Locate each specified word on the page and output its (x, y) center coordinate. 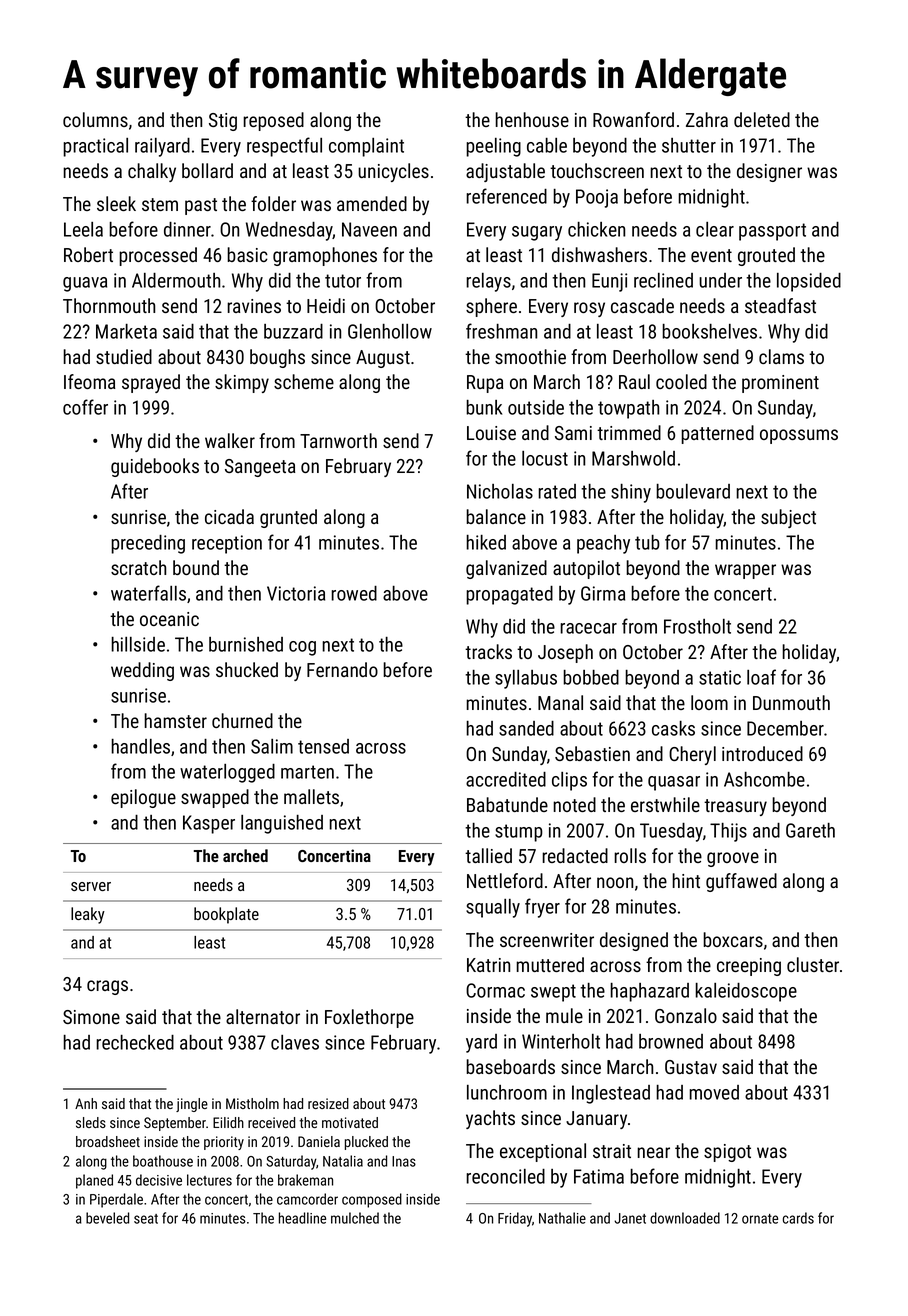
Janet (630, 1218)
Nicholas (500, 491)
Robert (88, 254)
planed (94, 1181)
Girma (603, 593)
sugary (537, 233)
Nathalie (562, 1218)
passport (772, 232)
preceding (148, 544)
